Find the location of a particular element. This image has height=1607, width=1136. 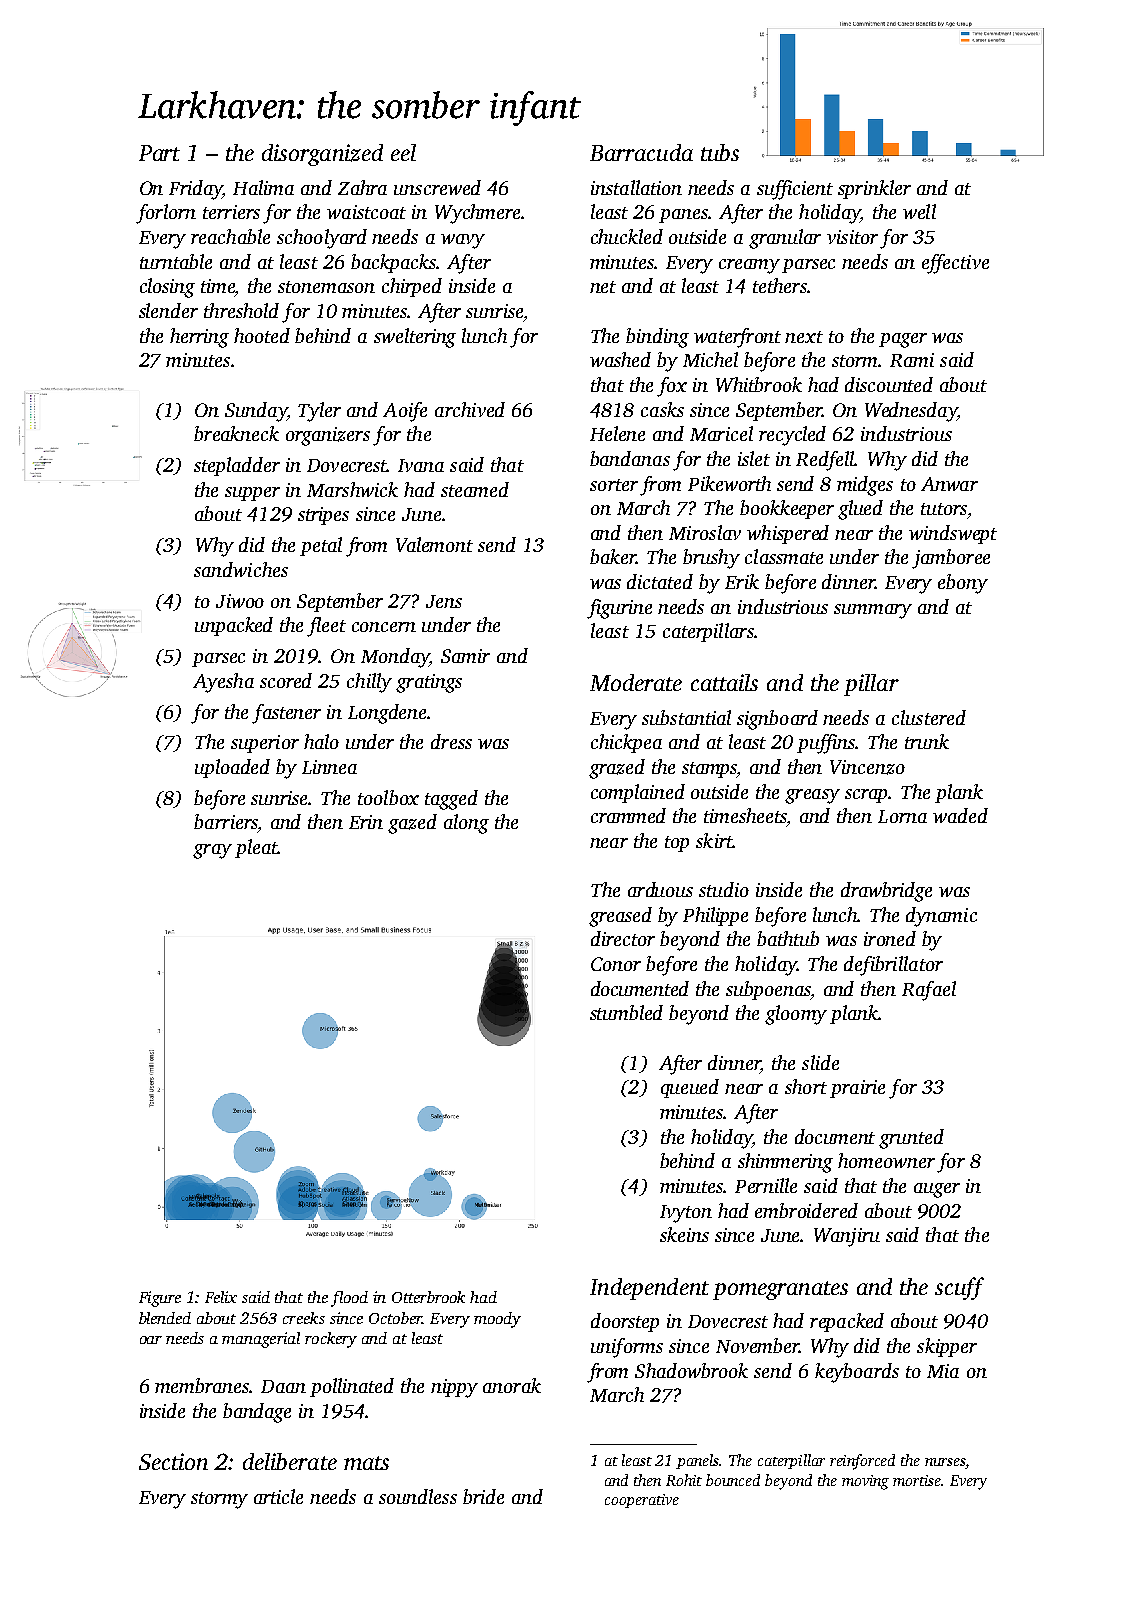

stumbled is located at coordinates (626, 1012).
